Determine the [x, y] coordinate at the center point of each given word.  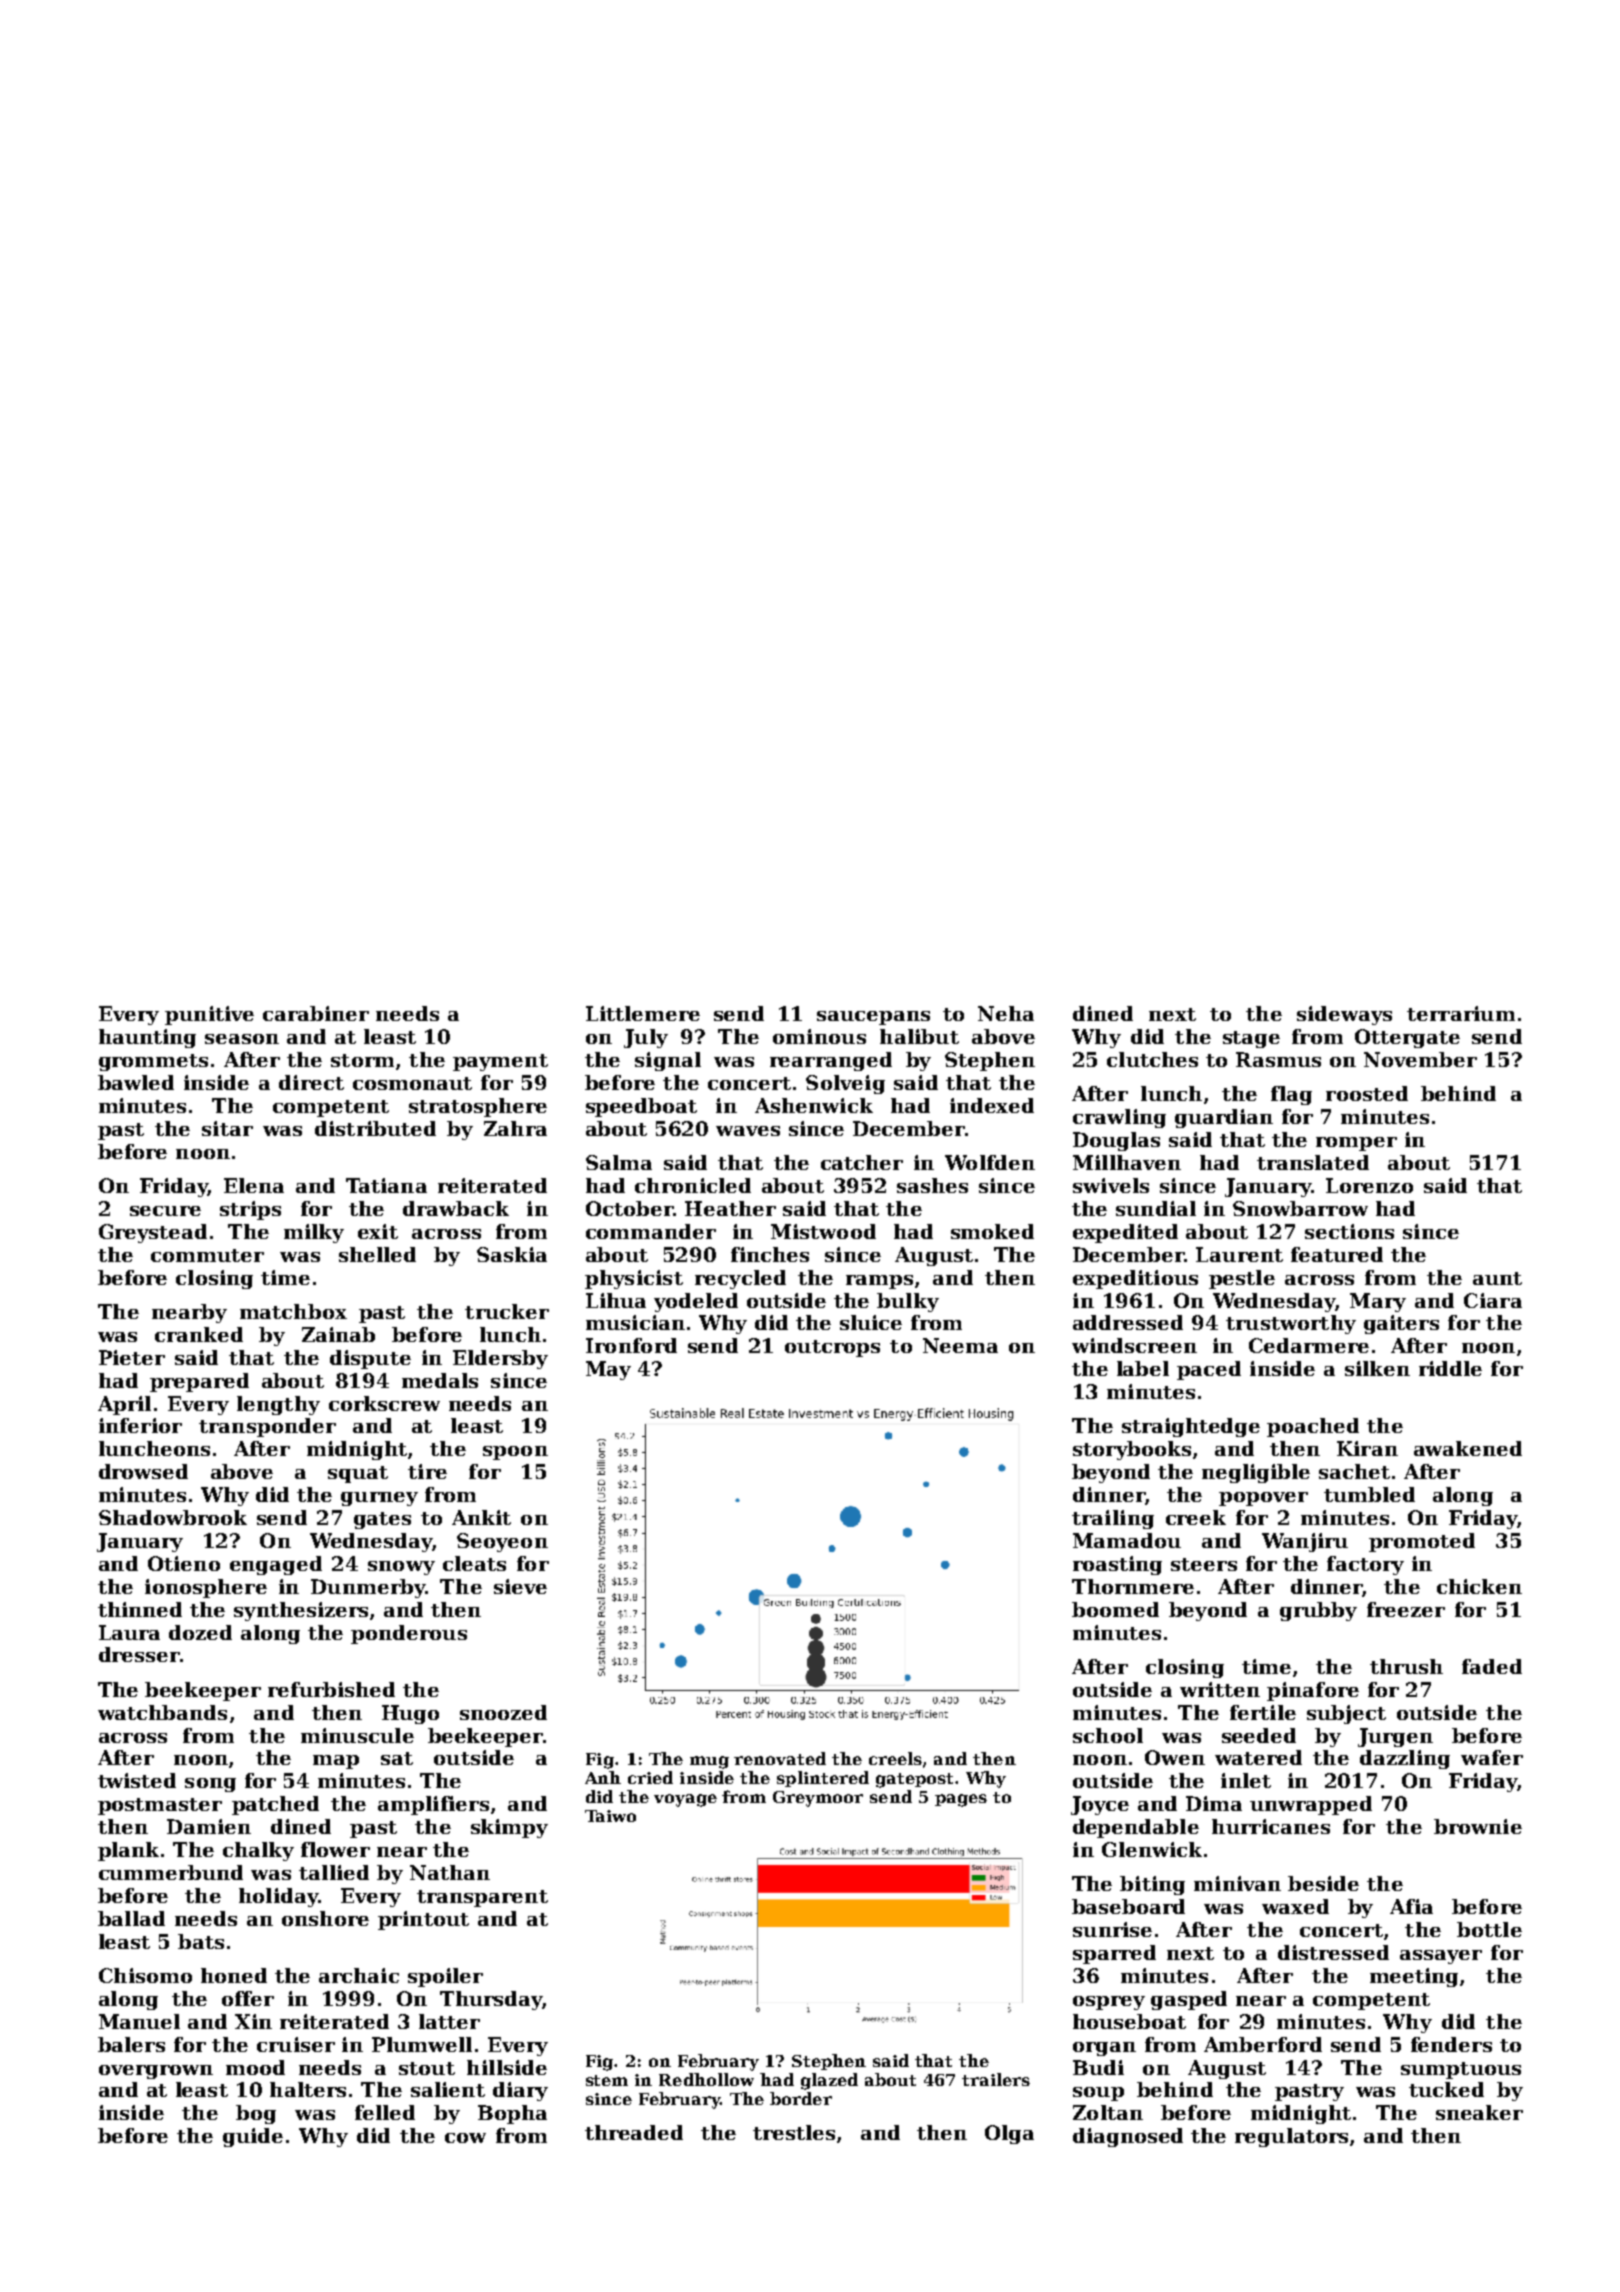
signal [668, 1061]
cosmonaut [412, 1083]
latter [449, 2021]
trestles [794, 2132]
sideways [1344, 1015]
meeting [1414, 1977]
